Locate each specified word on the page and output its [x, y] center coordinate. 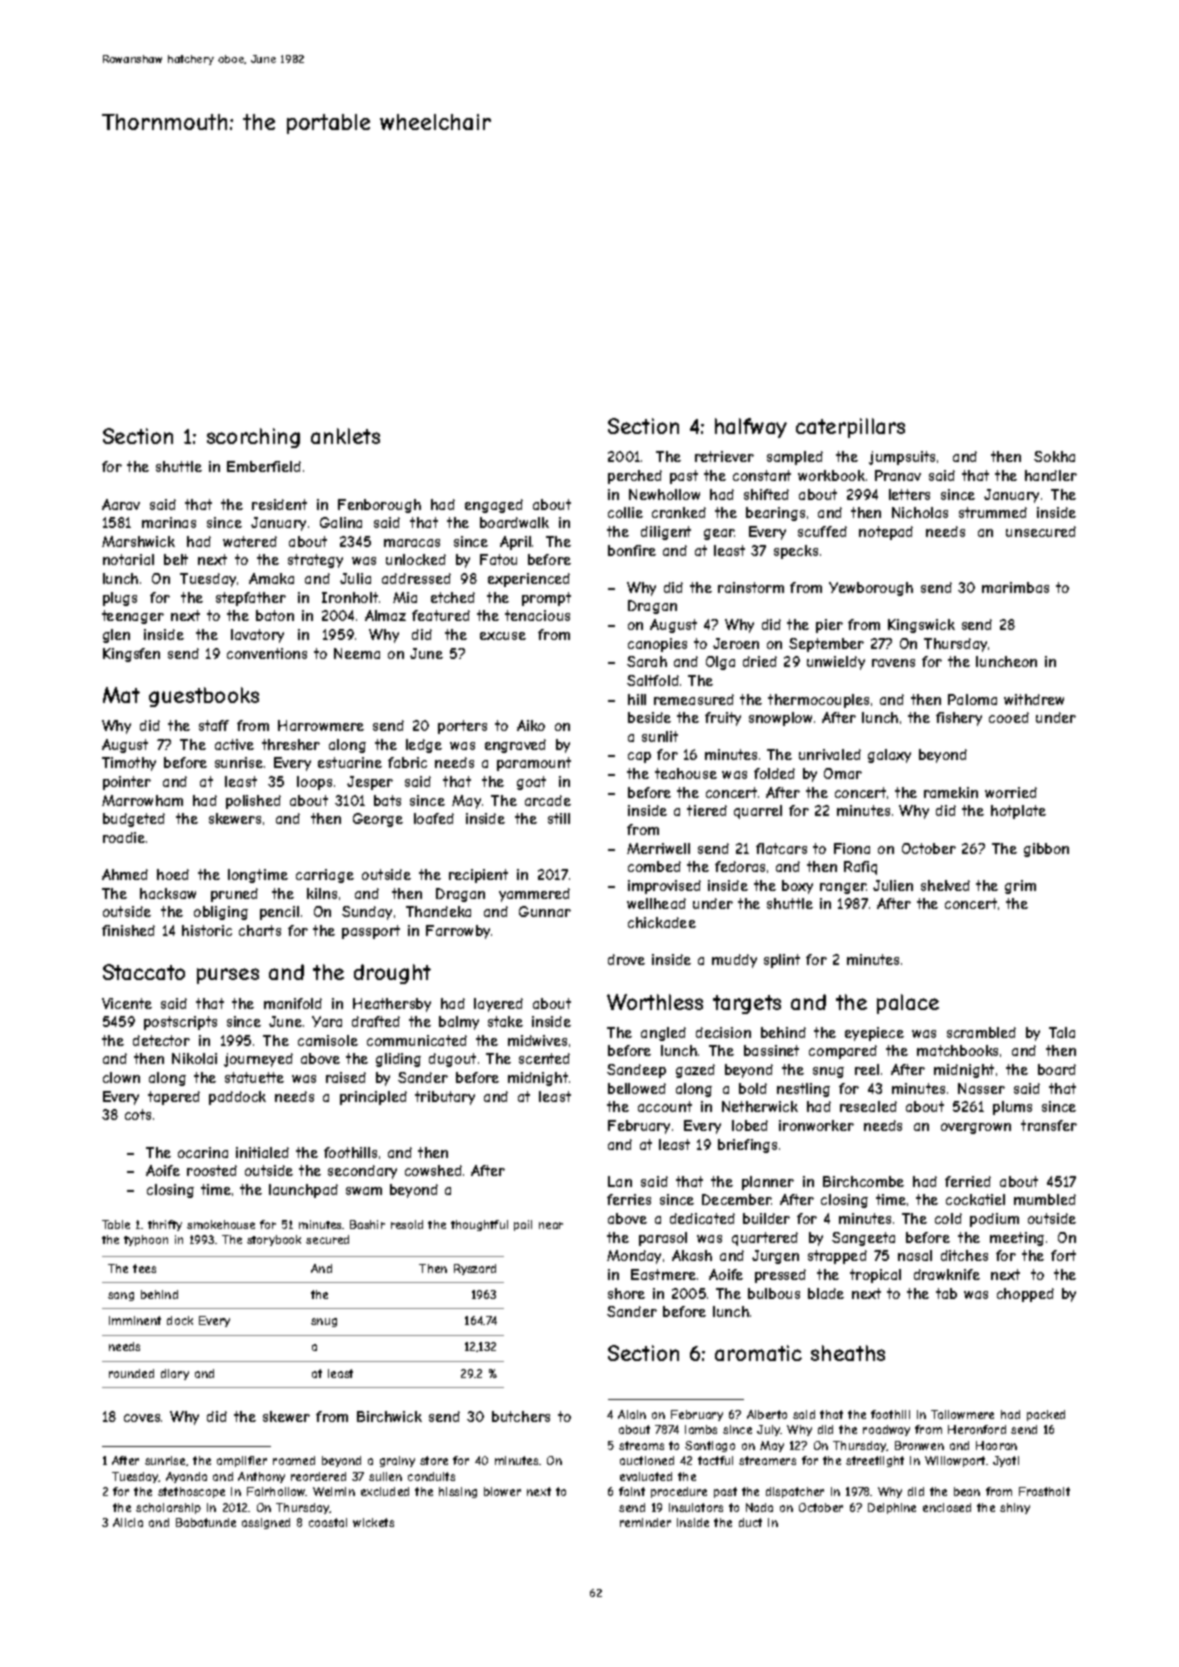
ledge [424, 746]
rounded [131, 1373]
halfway [751, 428]
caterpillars [850, 428]
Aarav [121, 504]
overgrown [976, 1128]
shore [626, 1293]
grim [1020, 887]
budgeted [134, 820]
